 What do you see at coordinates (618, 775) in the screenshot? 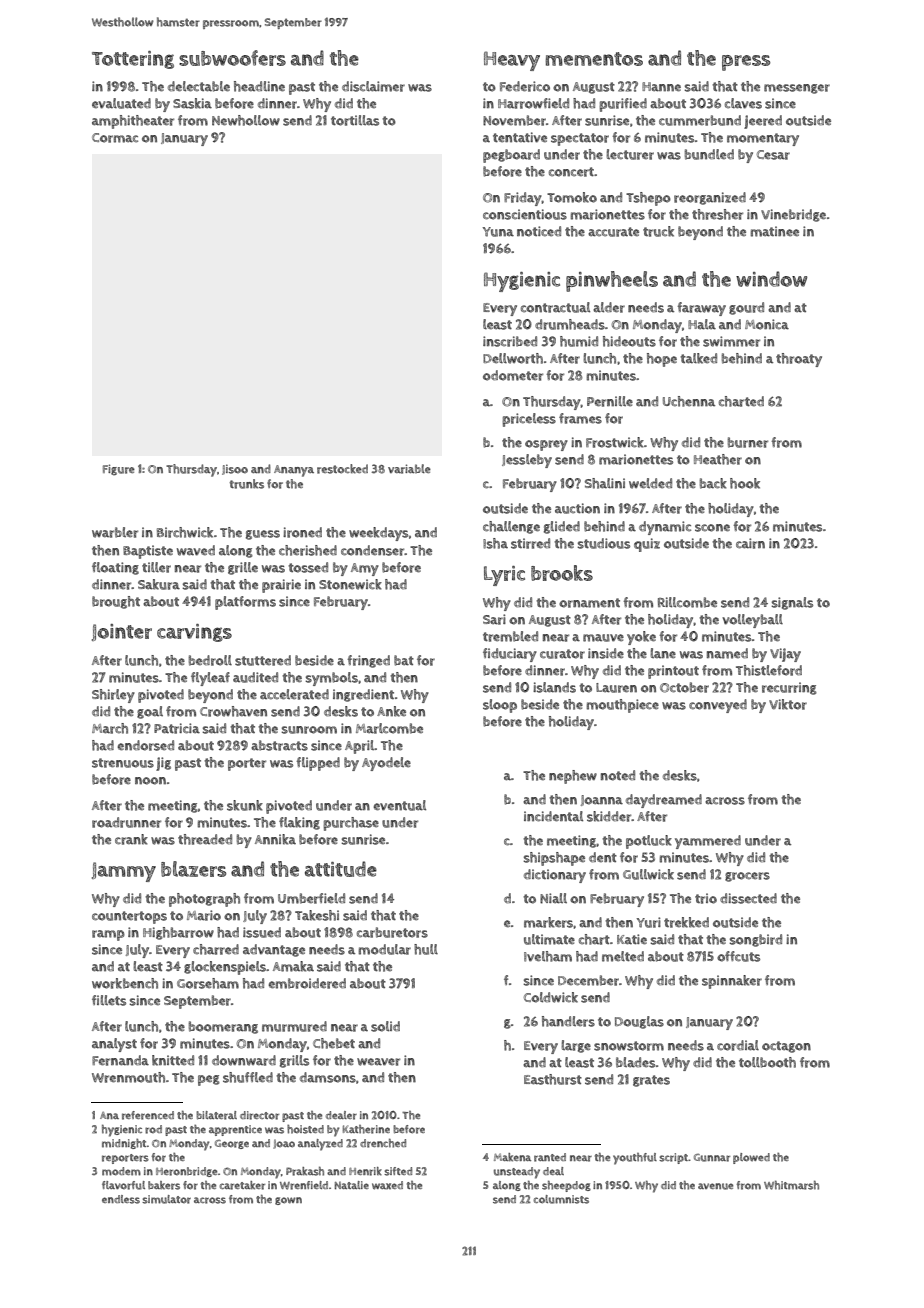
I see `noted` at bounding box center [618, 775].
